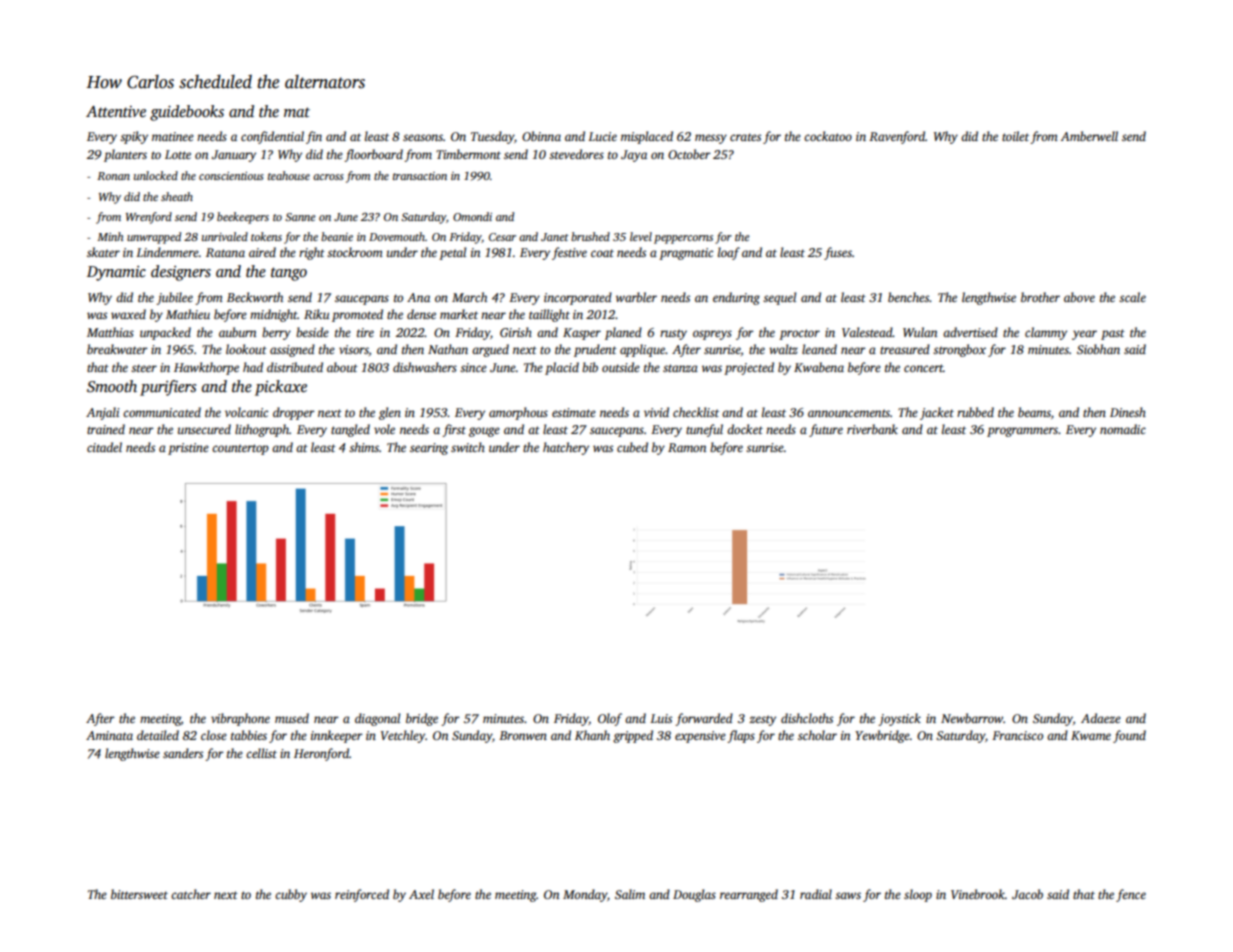 This document has width=1233, height=952. What do you see at coordinates (1079, 297) in the document?
I see `above` at bounding box center [1079, 297].
